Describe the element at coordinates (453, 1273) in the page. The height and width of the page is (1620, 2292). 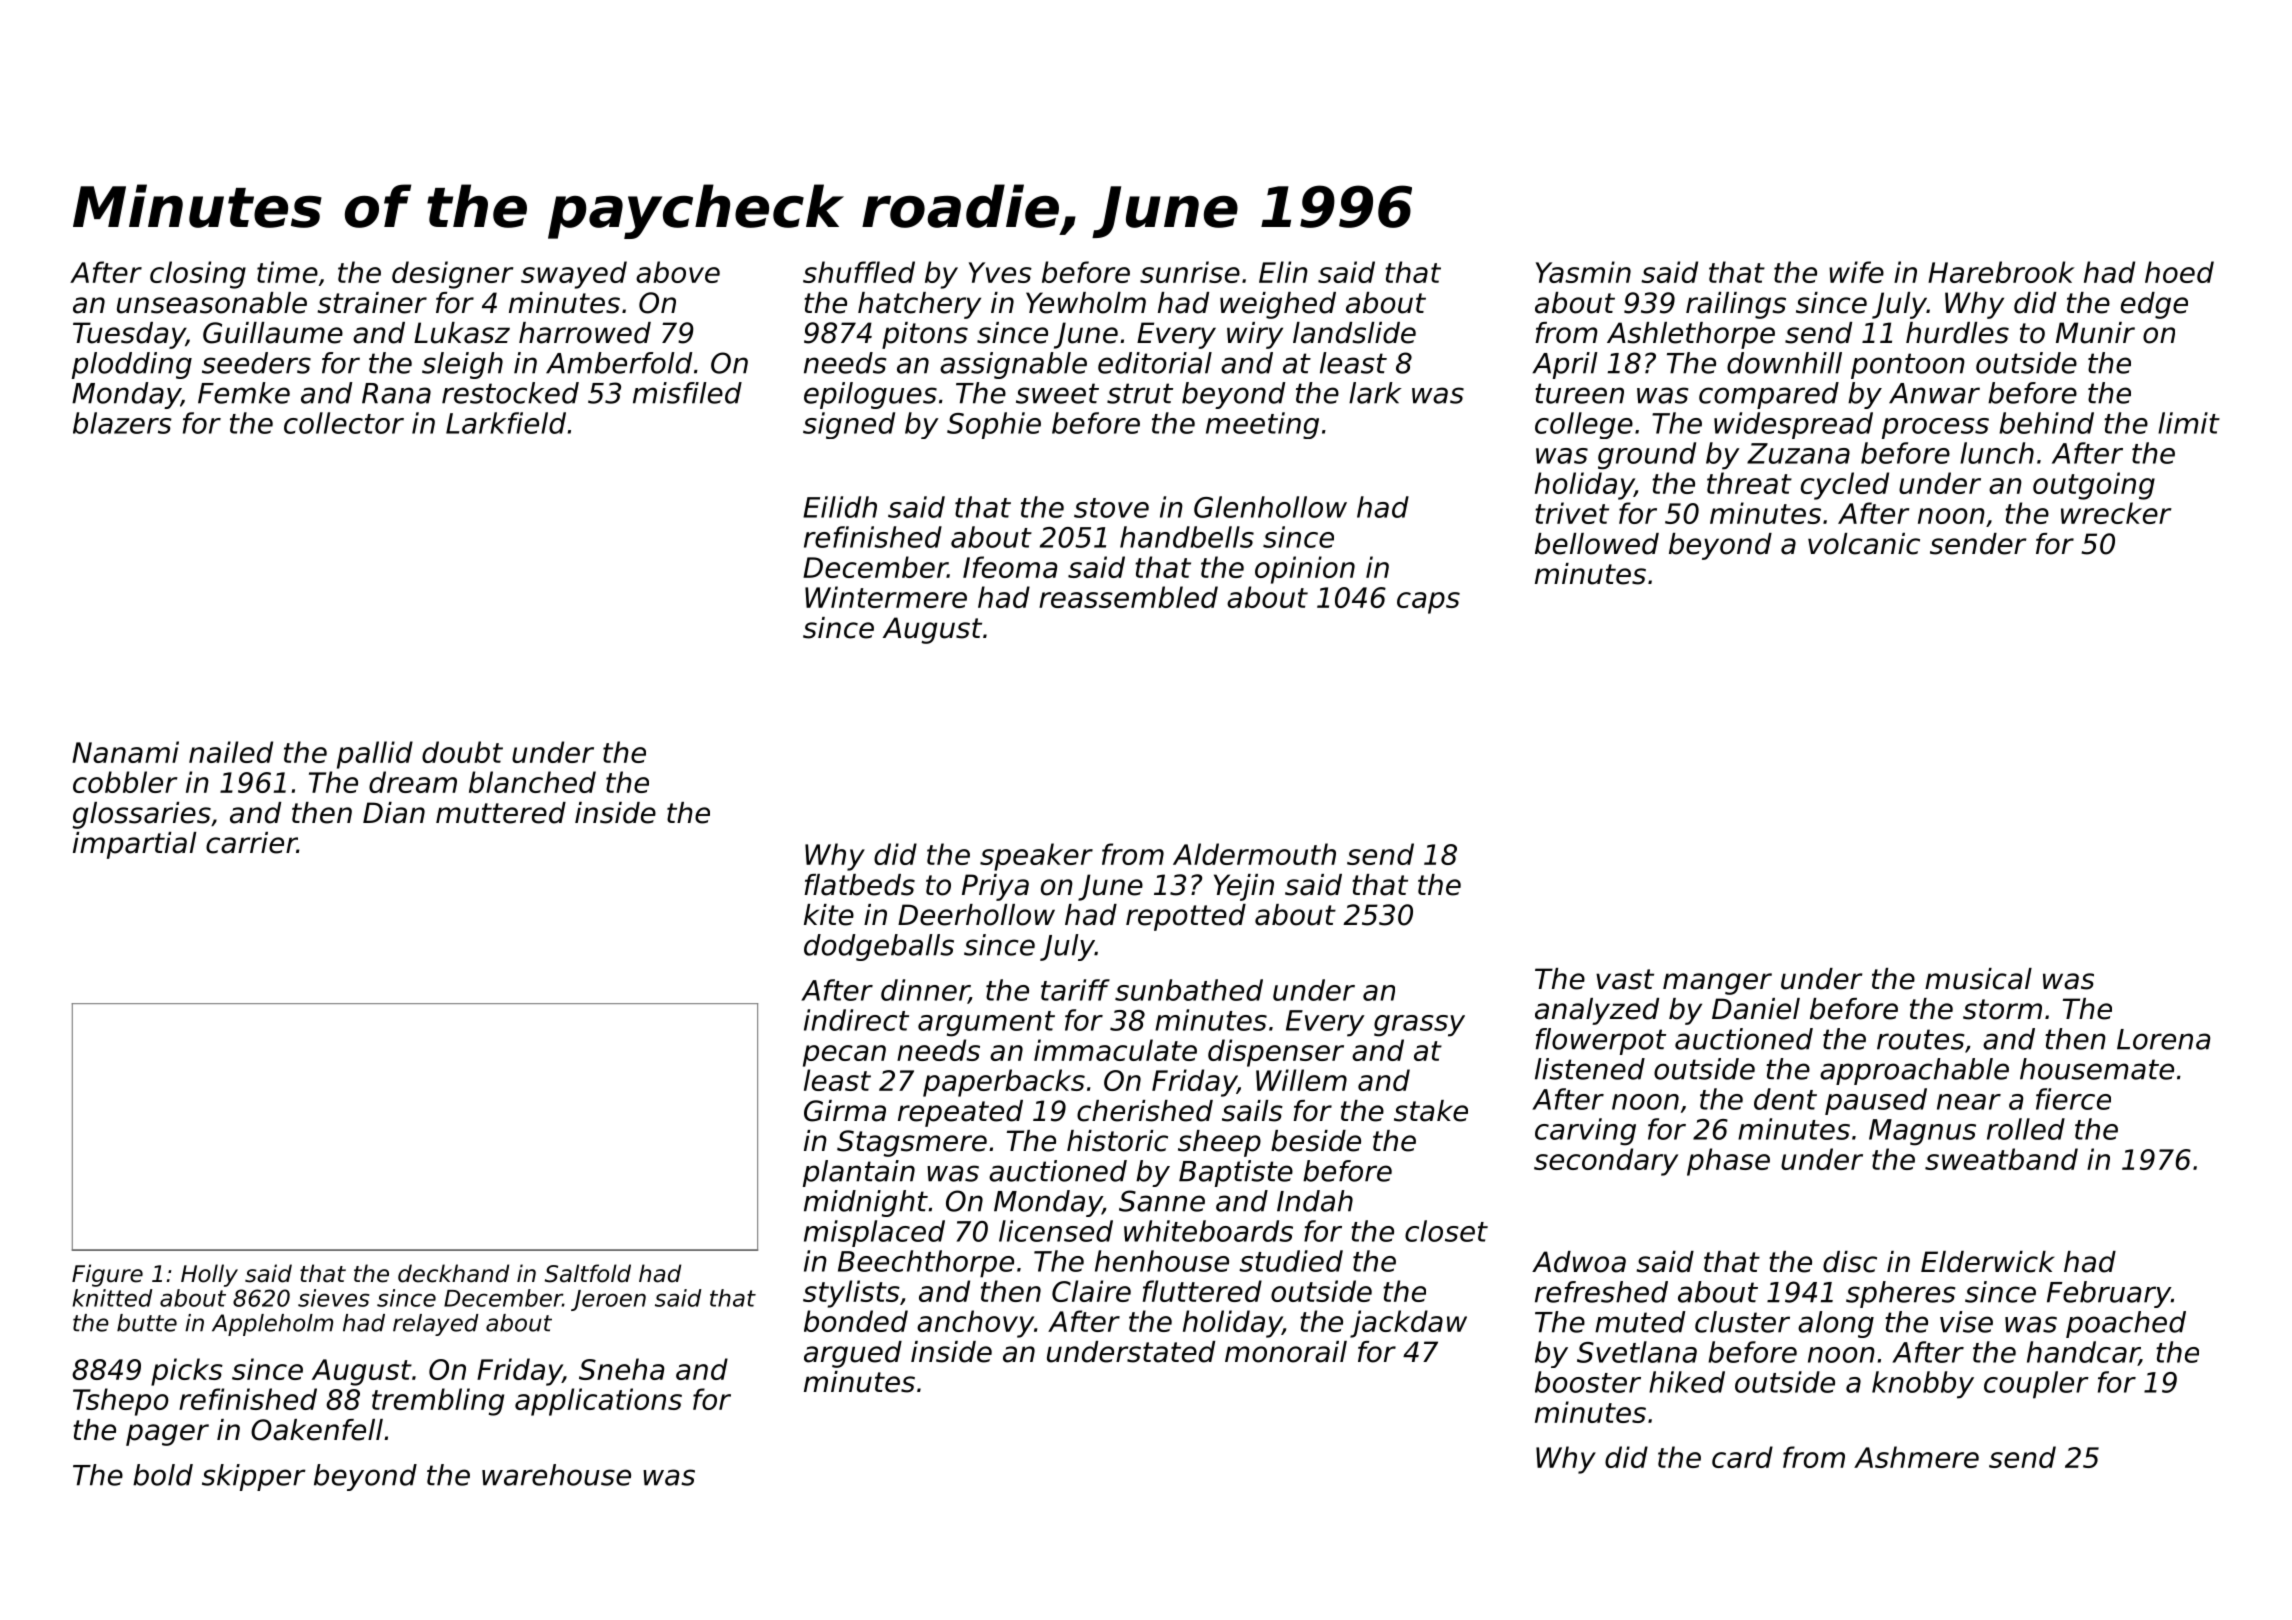
I see `deckhand` at that location.
